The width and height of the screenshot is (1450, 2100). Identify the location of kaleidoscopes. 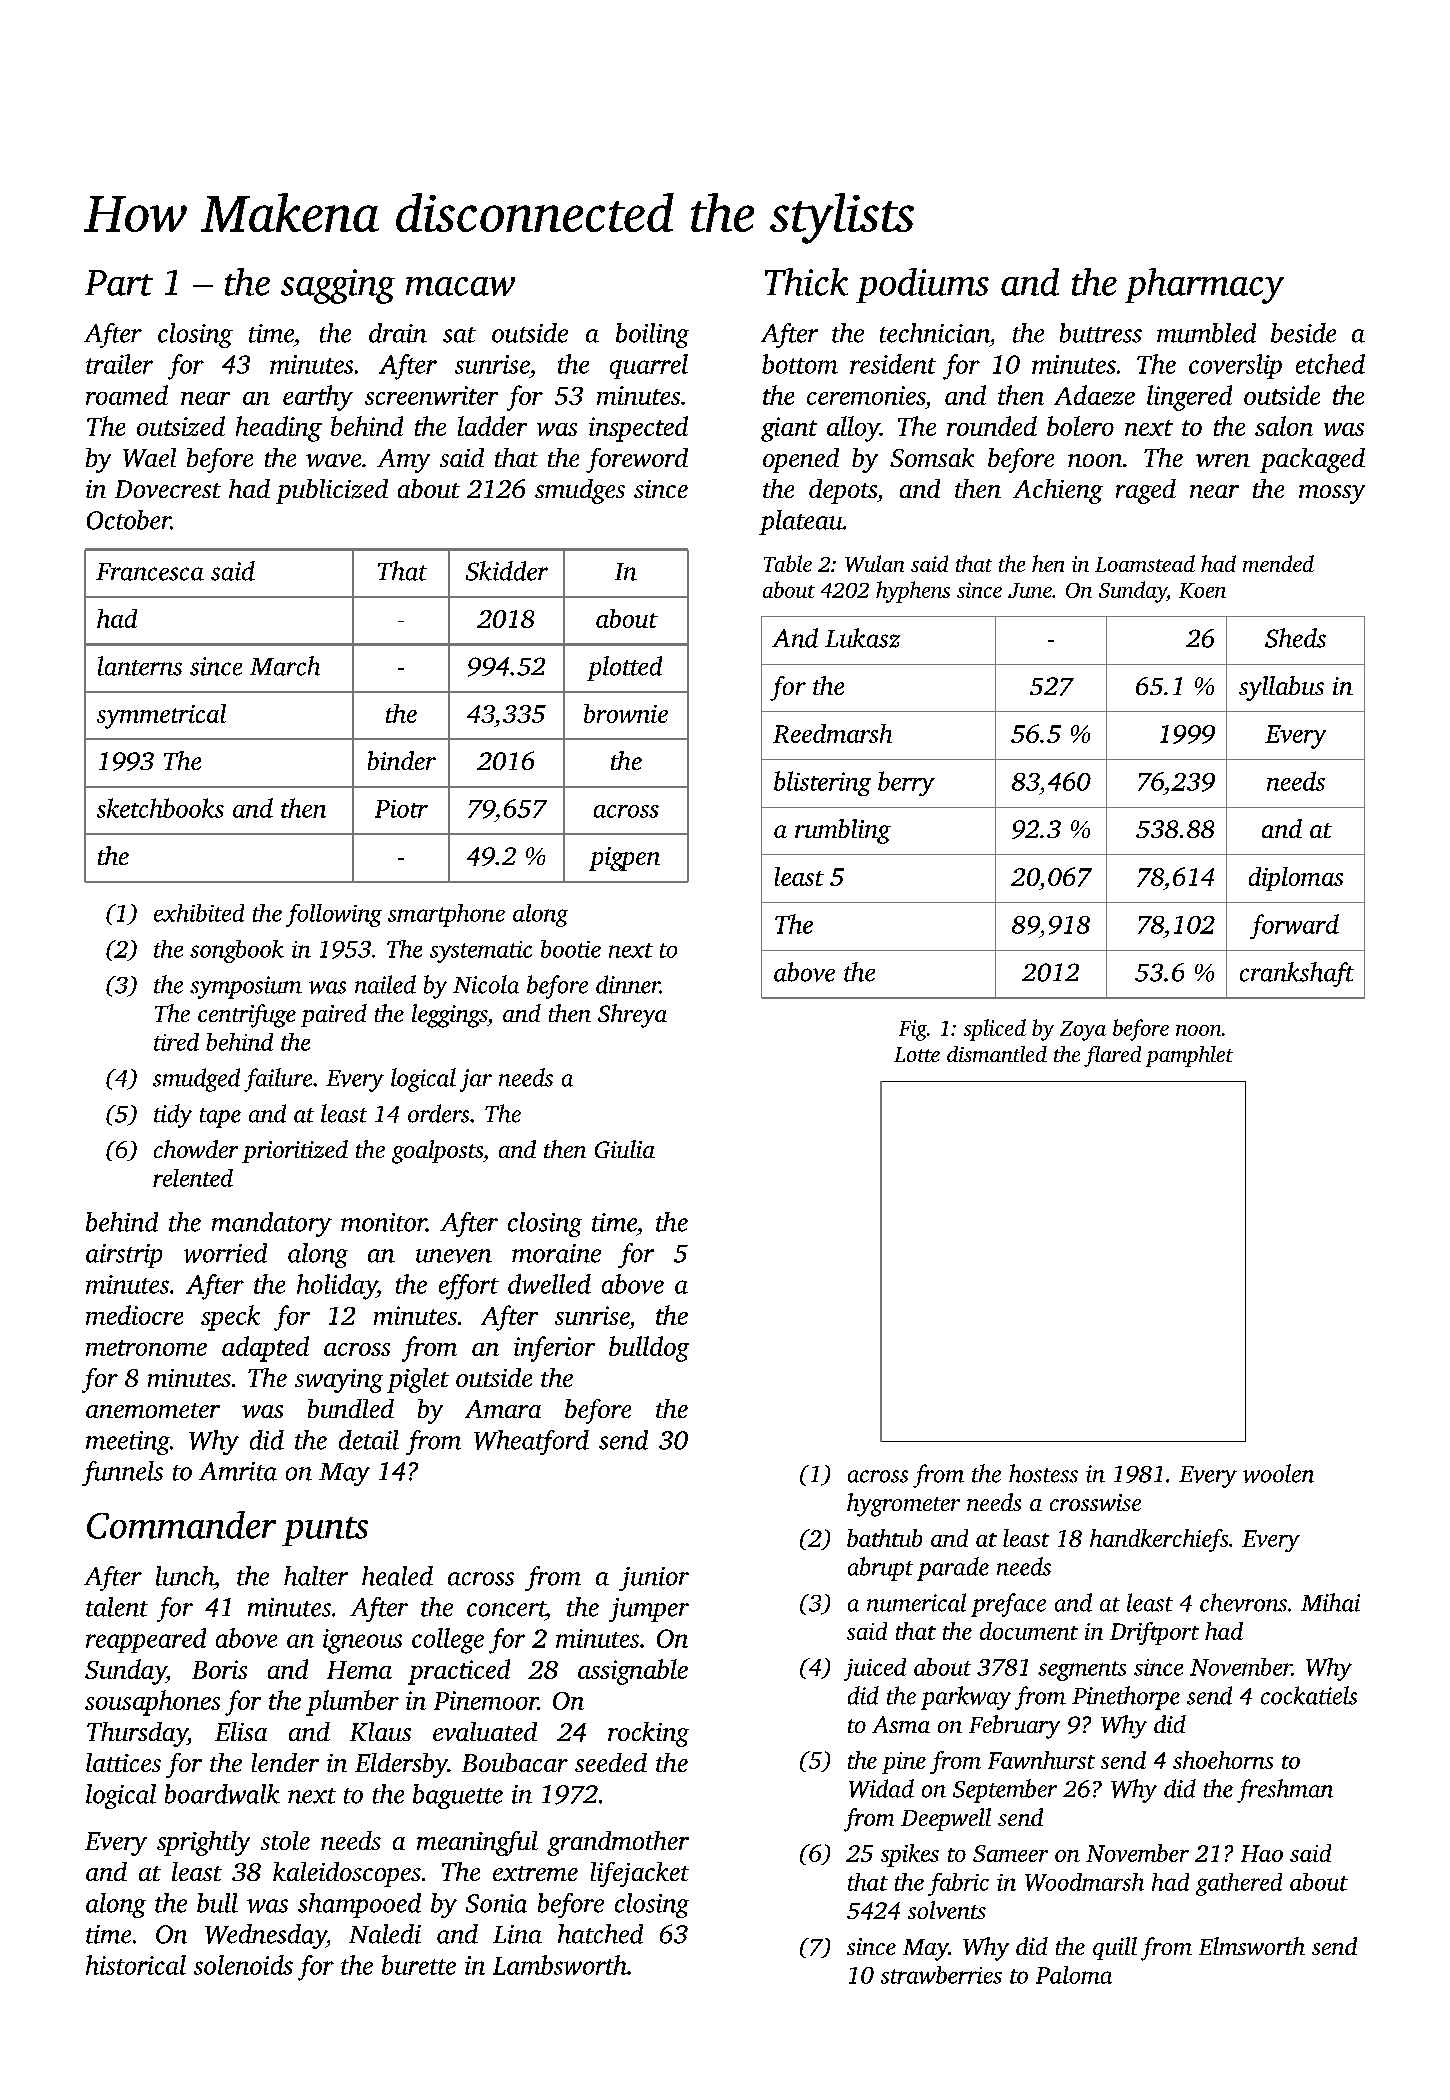
(347, 1874).
